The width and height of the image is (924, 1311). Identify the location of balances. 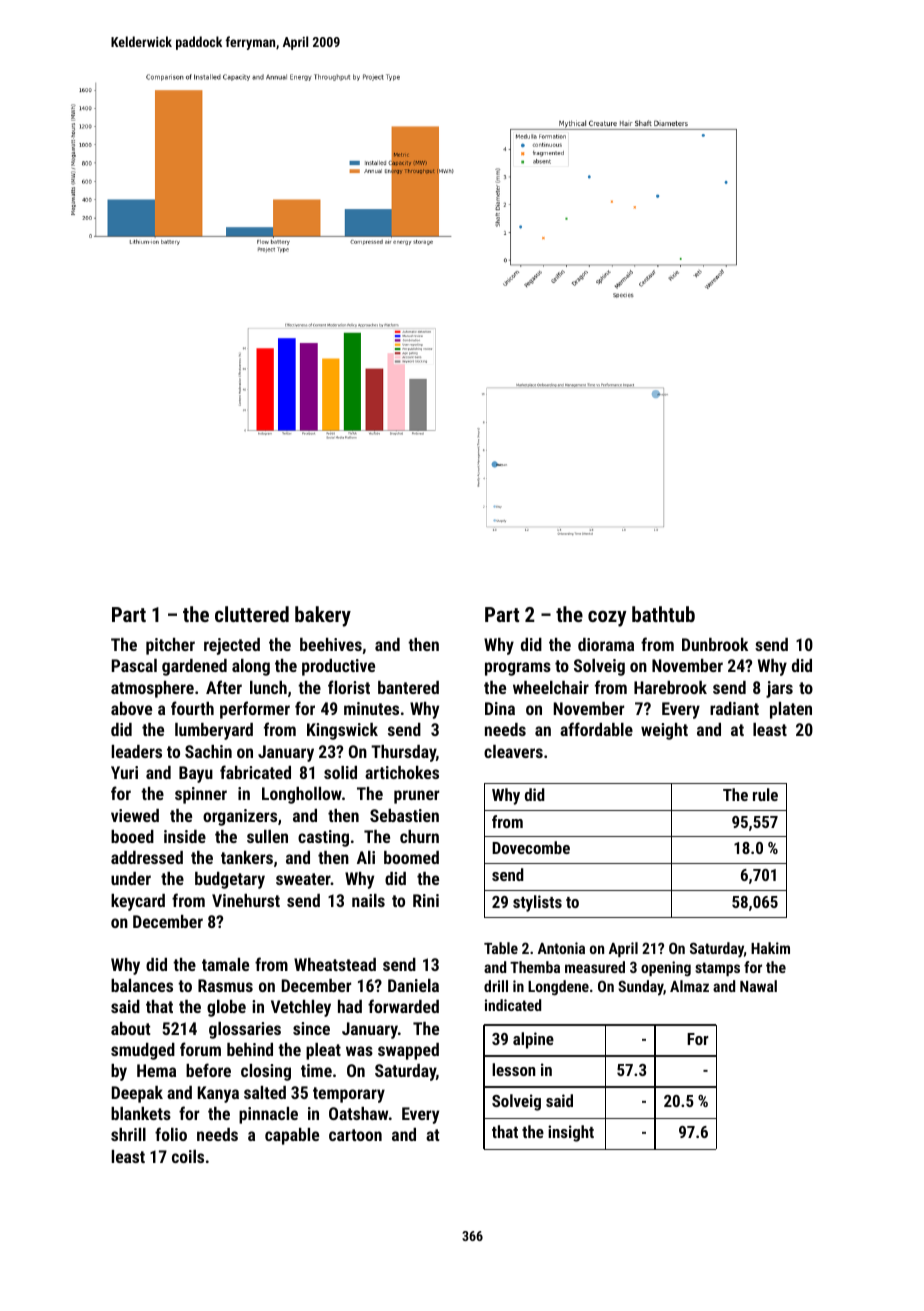
(142, 985).
